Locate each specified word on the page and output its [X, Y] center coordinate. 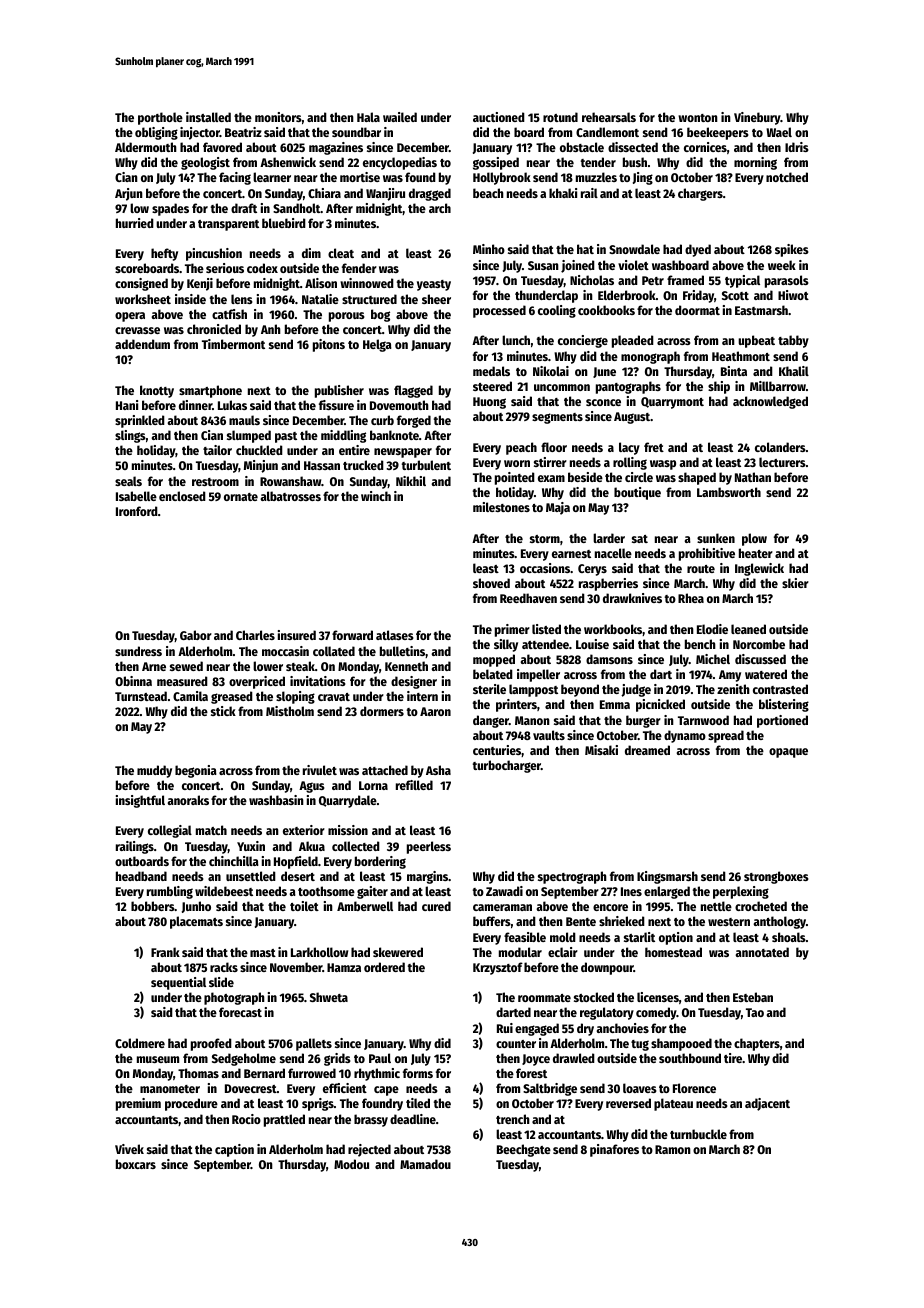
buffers [492, 921]
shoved [491, 583]
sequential [178, 983]
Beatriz [243, 132]
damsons [609, 659]
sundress [138, 651]
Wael [779, 132]
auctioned [499, 117]
